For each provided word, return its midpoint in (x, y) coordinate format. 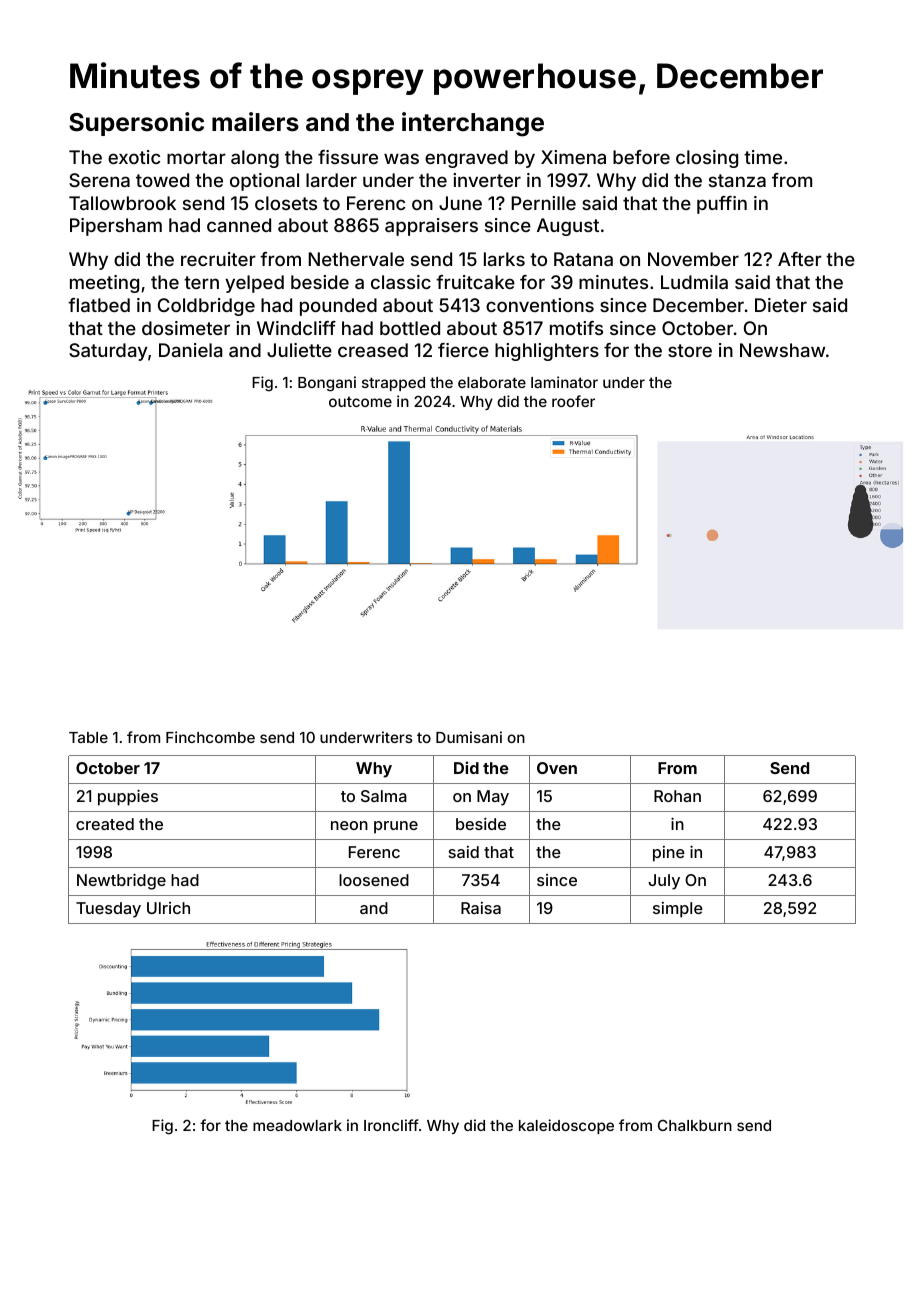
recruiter (218, 259)
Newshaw (782, 350)
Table (88, 737)
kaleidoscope (566, 1126)
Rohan (677, 796)
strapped (393, 384)
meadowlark (297, 1125)
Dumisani (469, 737)
